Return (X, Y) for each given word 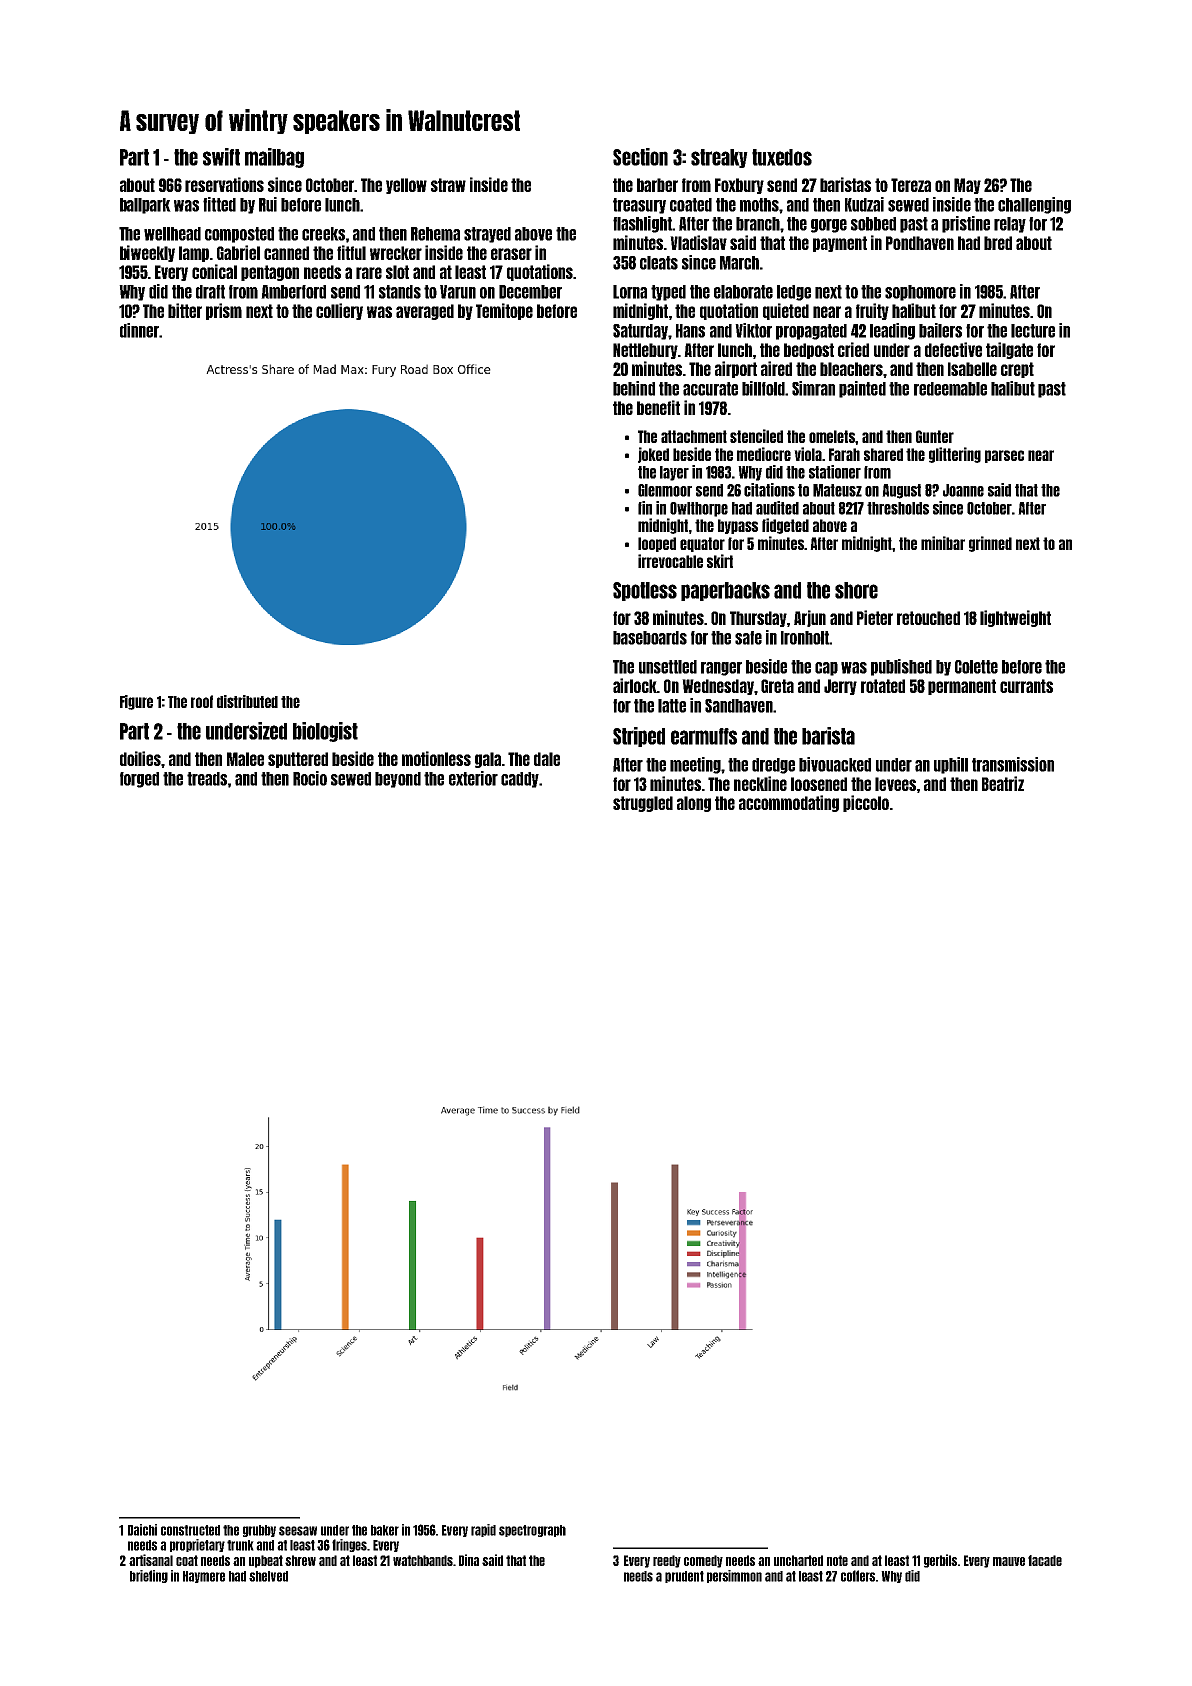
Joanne (963, 490)
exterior (473, 778)
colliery (339, 311)
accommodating (789, 803)
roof (202, 701)
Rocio (310, 778)
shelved (268, 1576)
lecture (1033, 331)
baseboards (650, 638)
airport (736, 369)
